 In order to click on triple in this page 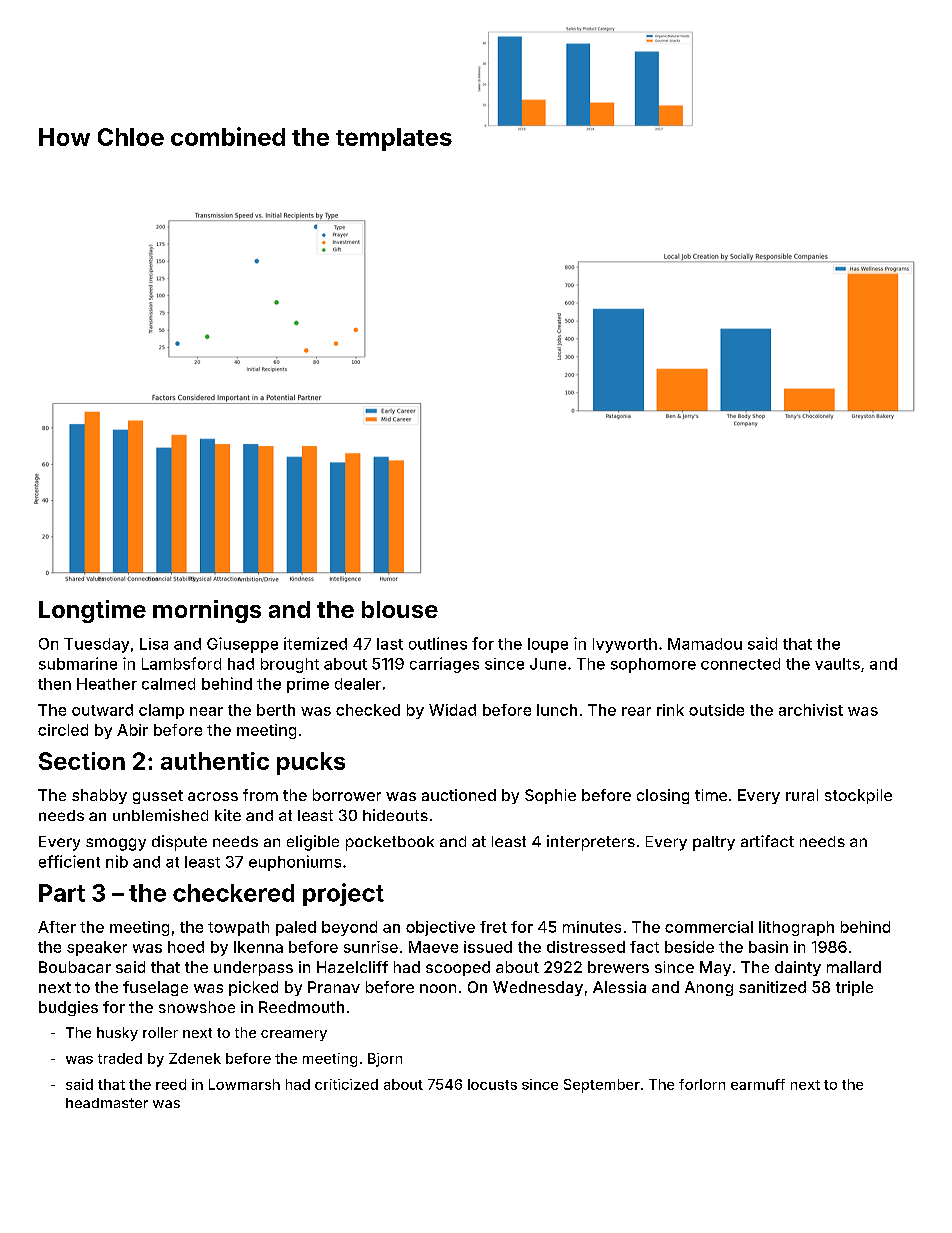, I will do `click(854, 988)`.
